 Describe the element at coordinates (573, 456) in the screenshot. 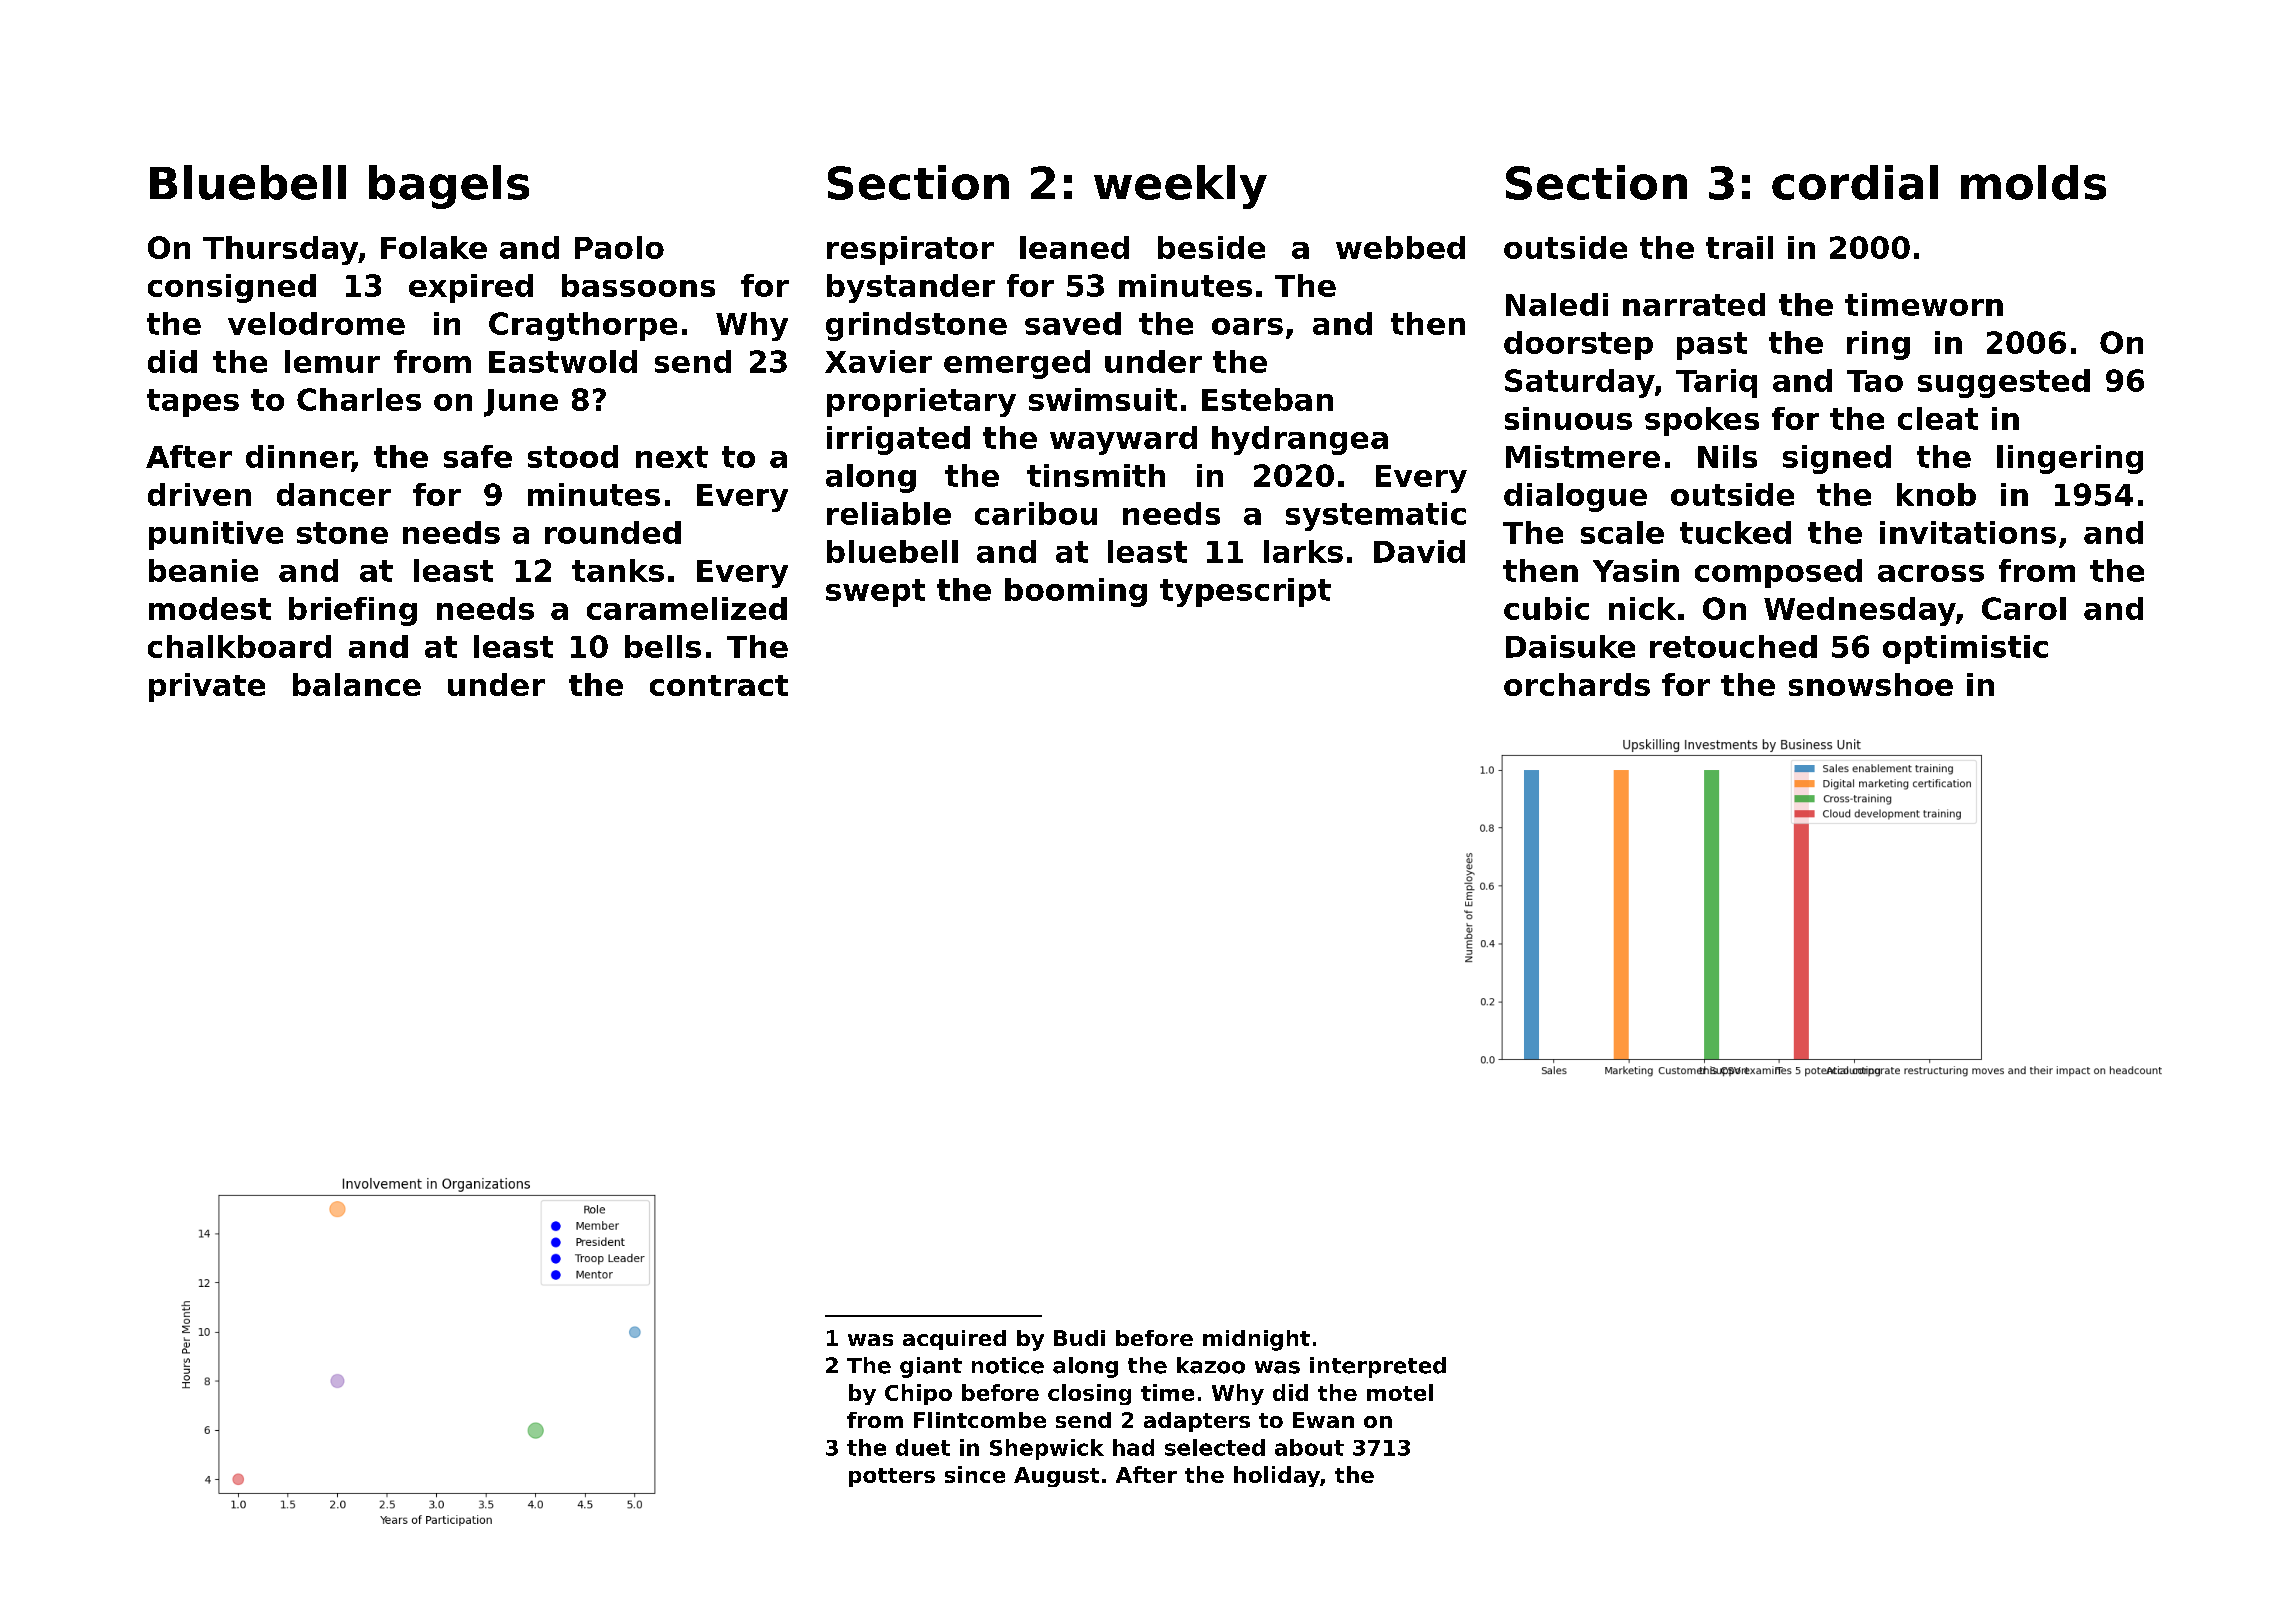

I see `stood` at that location.
